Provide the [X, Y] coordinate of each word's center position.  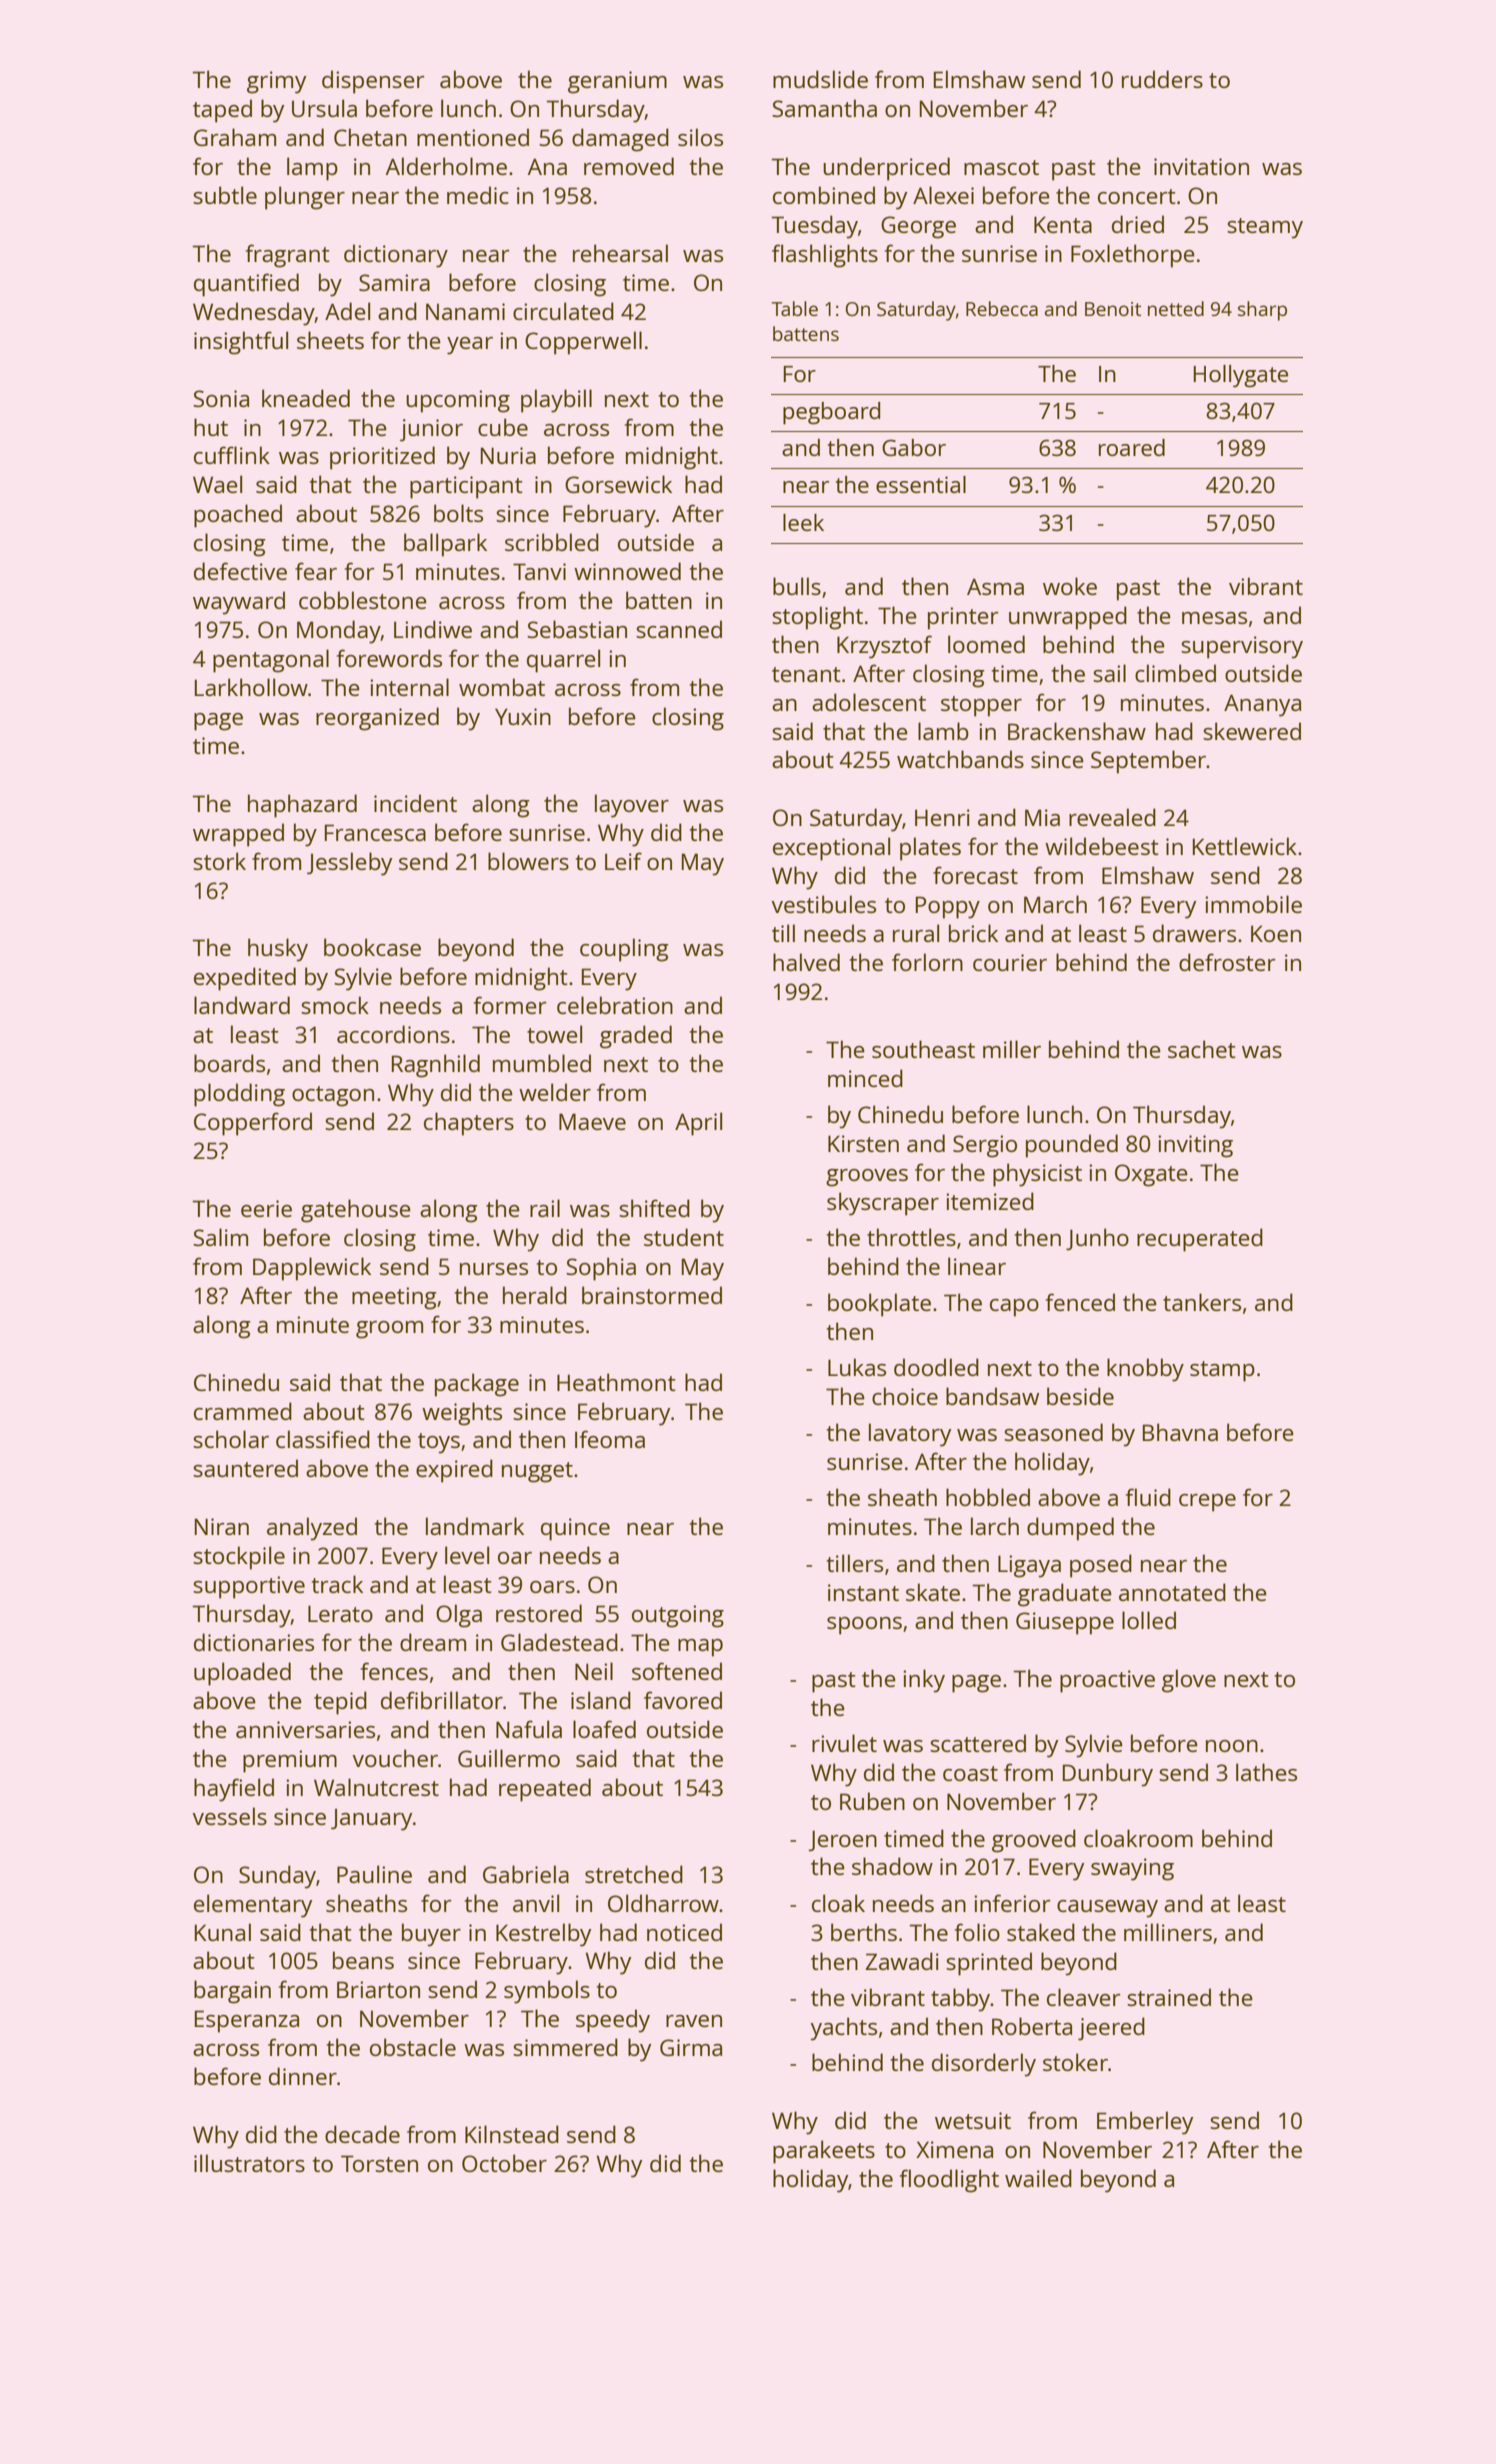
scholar [231, 1439]
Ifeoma [610, 1439]
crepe [1207, 1503]
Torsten [379, 2163]
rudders [1162, 79]
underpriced [886, 169]
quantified [246, 285]
